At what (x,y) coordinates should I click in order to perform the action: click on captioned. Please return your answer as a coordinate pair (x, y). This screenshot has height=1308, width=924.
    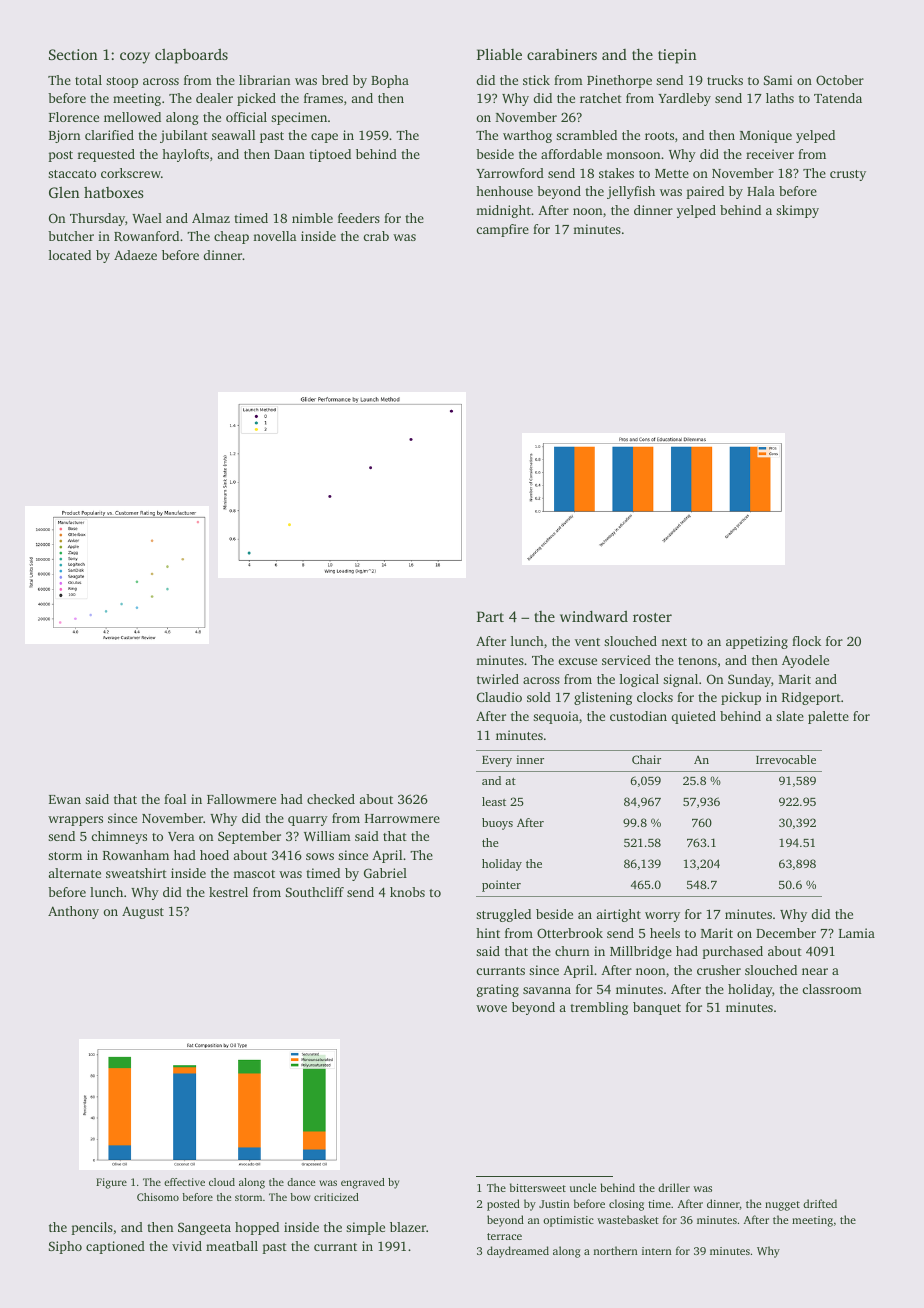
    Looking at the image, I should click on (115, 1247).
